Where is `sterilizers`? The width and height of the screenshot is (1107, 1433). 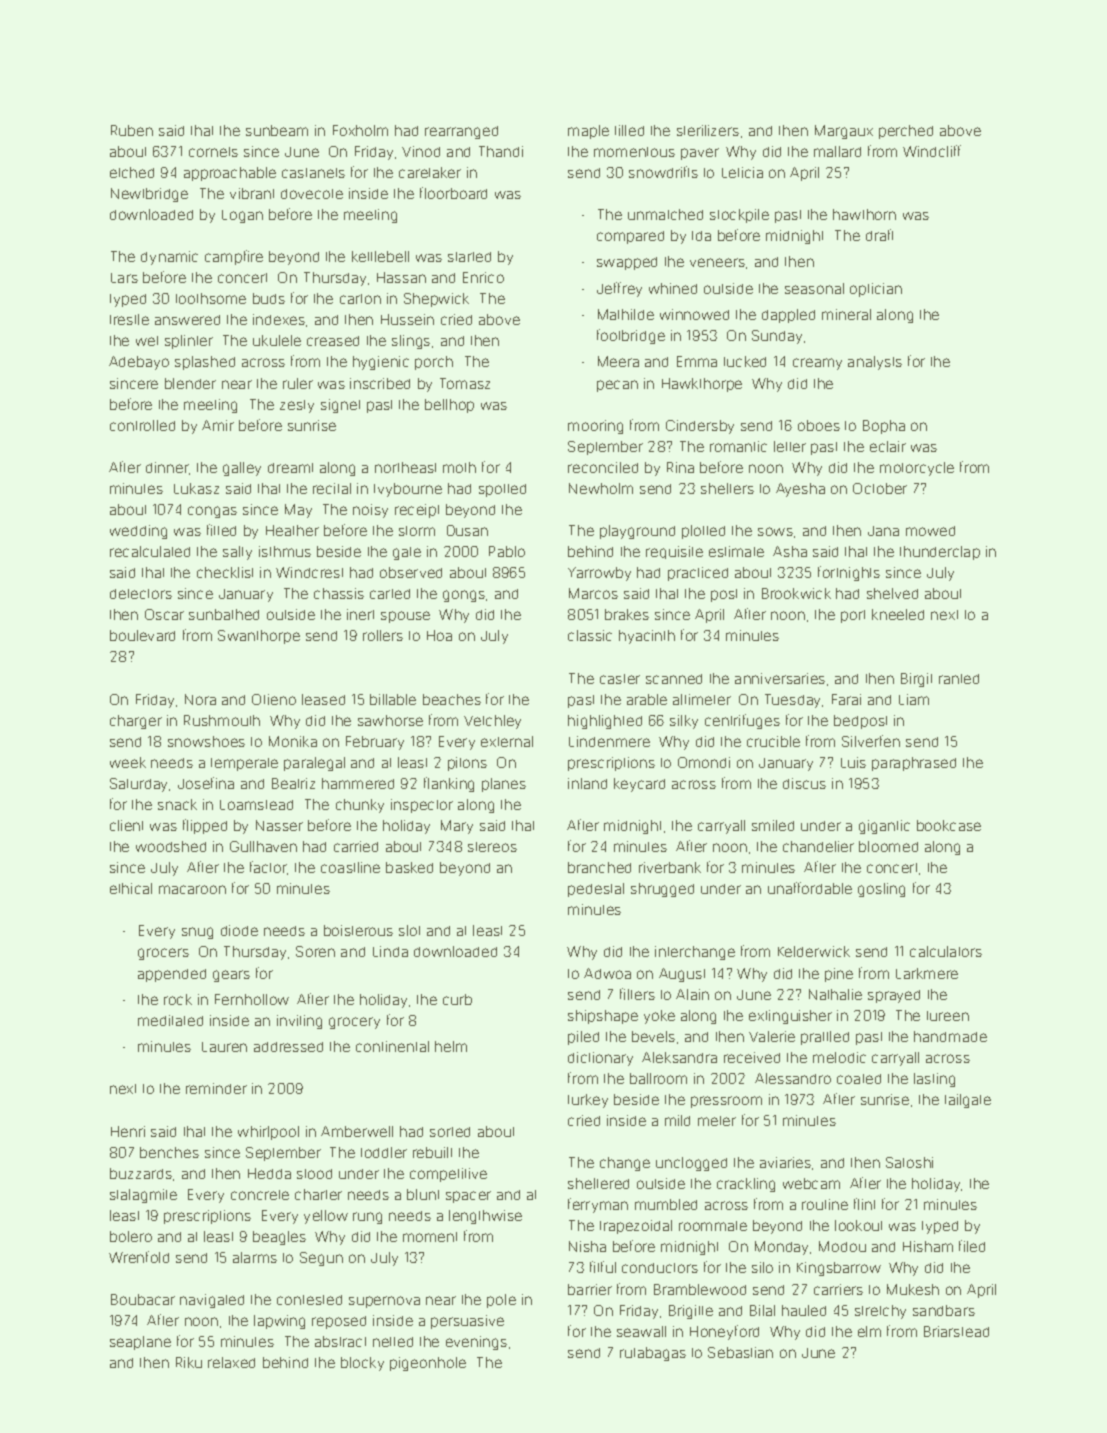
sterilizers is located at coordinates (708, 130).
